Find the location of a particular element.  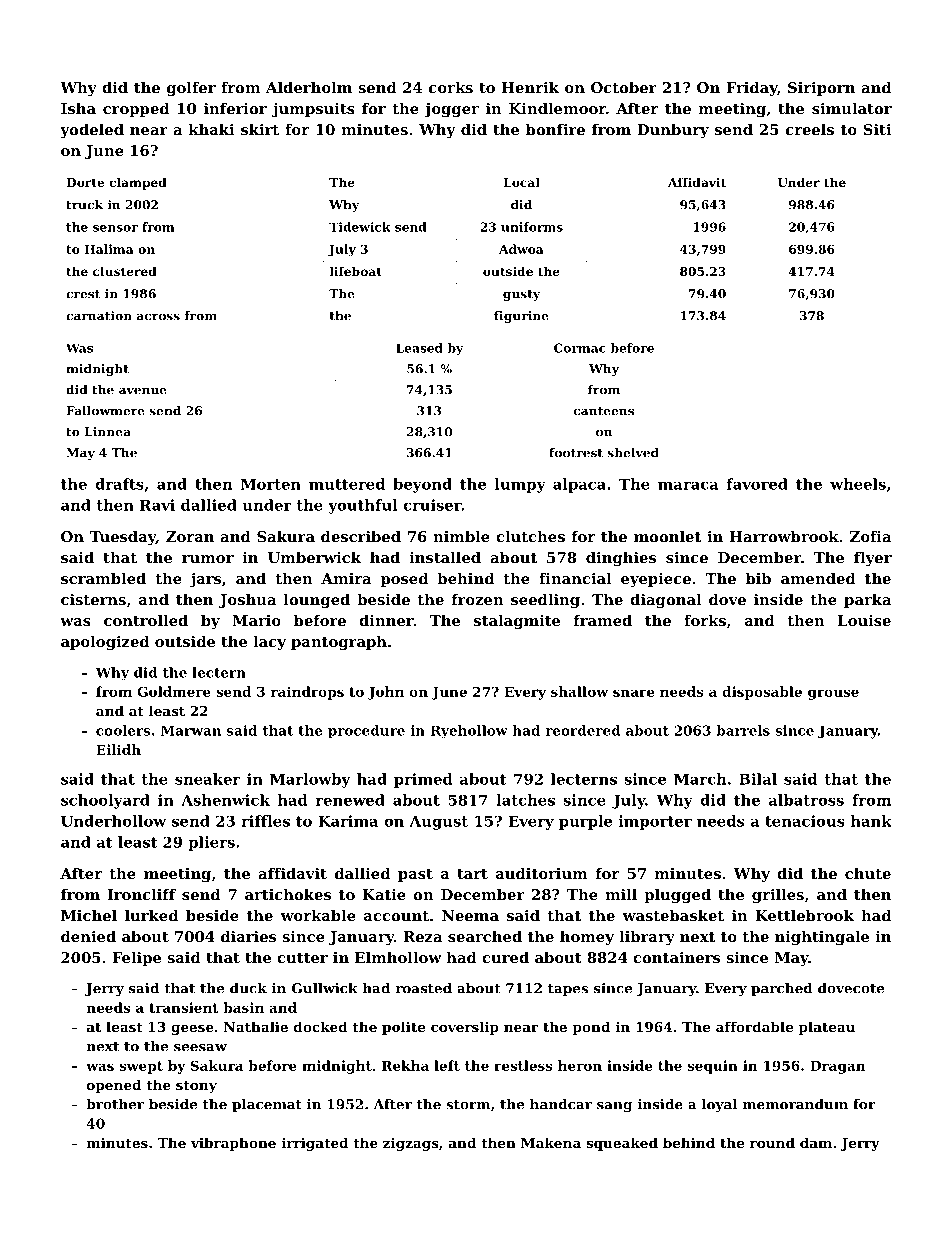

wheels is located at coordinates (858, 484).
